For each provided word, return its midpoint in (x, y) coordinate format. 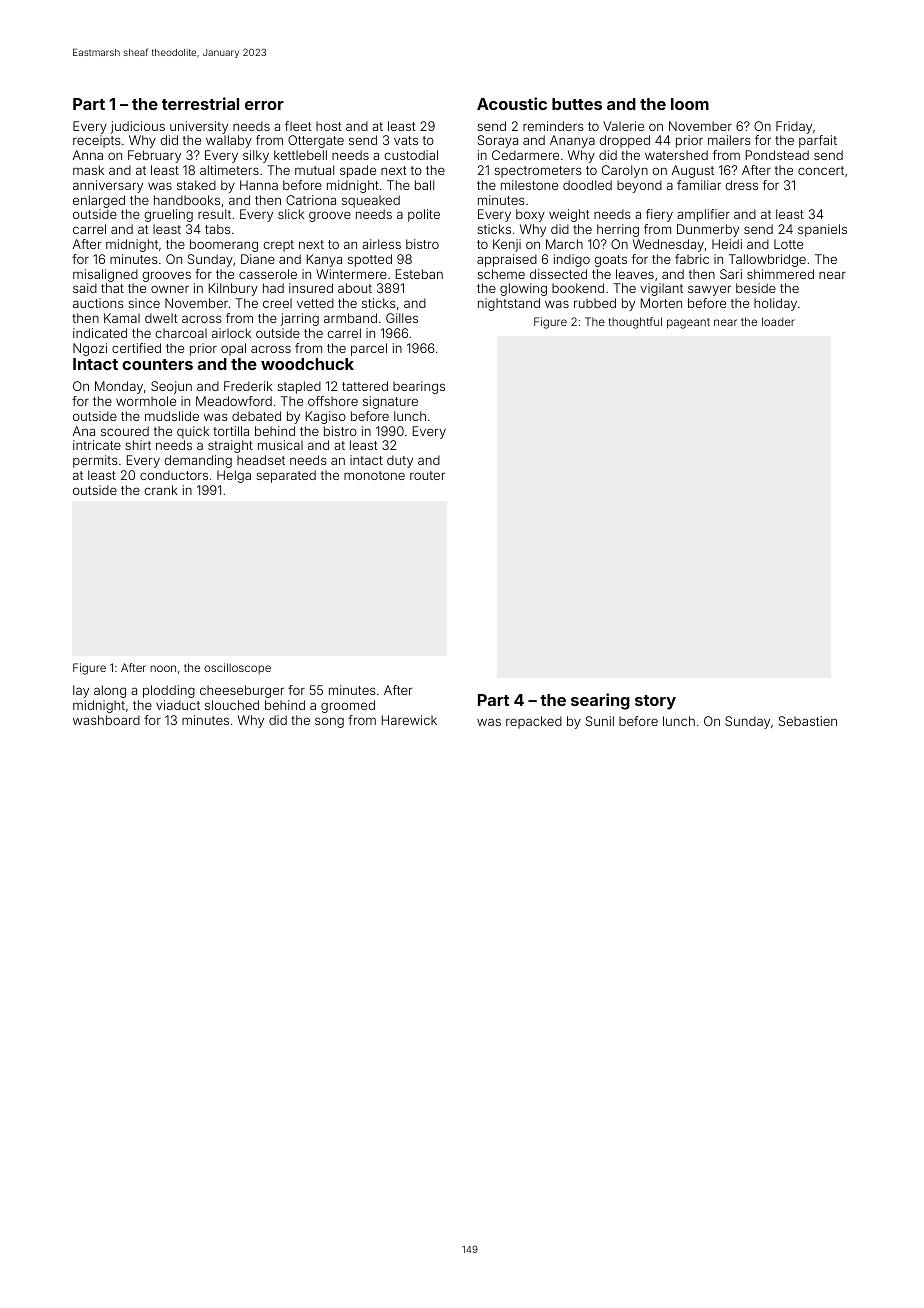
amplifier (703, 215)
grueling (168, 215)
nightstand (509, 304)
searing (600, 701)
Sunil (600, 721)
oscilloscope (237, 668)
